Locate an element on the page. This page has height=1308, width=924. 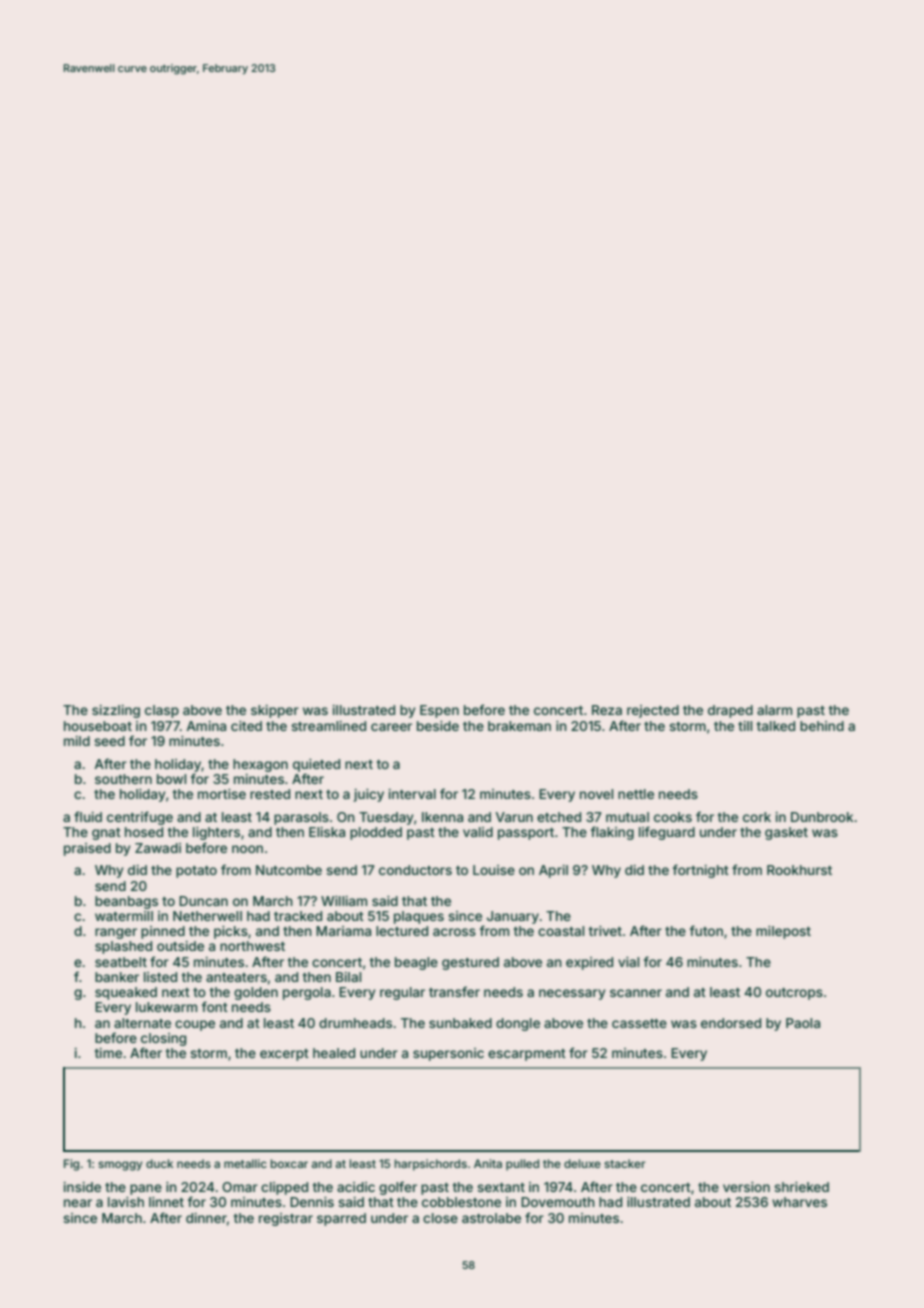
rejected is located at coordinates (653, 711).
